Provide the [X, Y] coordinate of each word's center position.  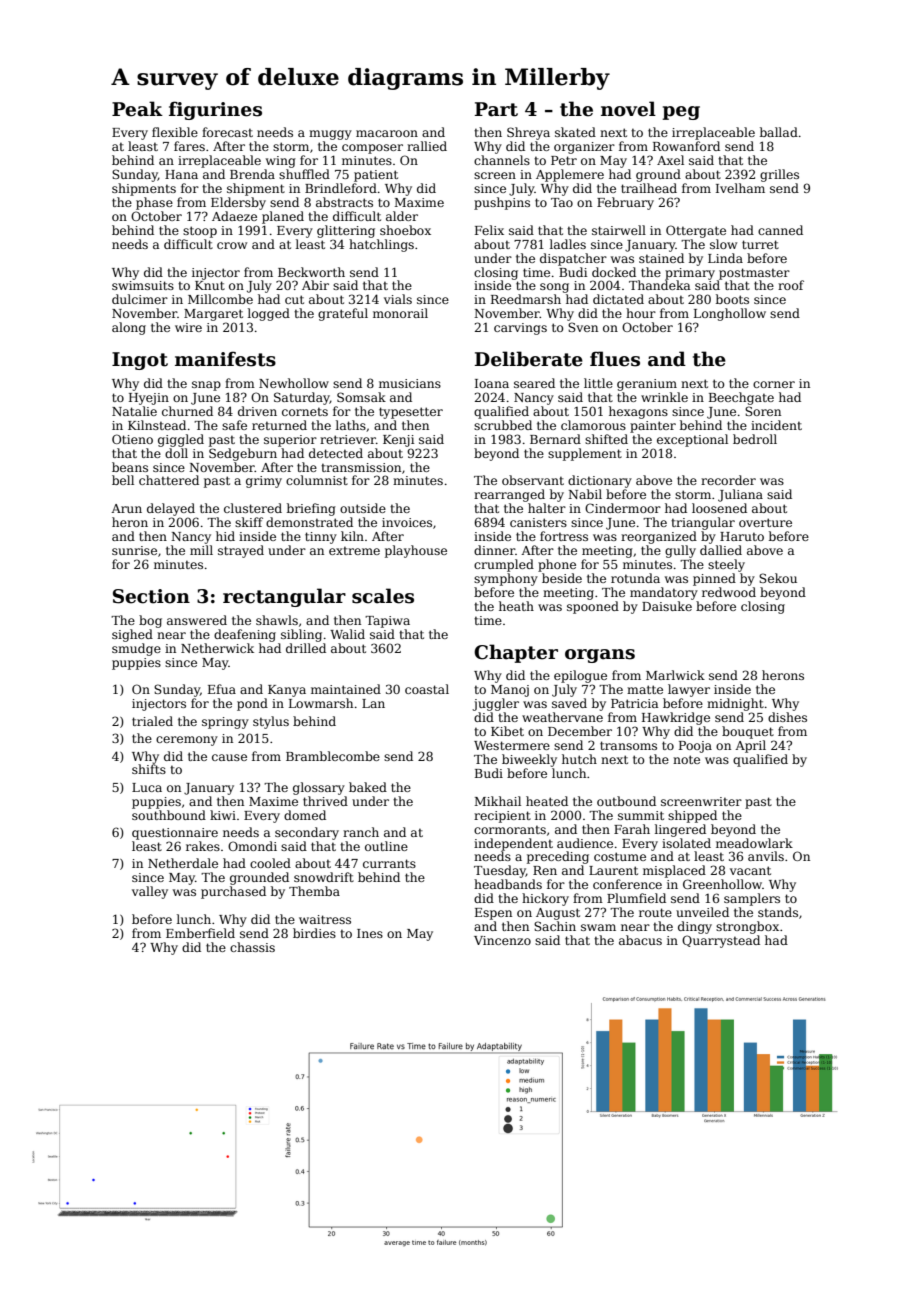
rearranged [509, 495]
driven [257, 411]
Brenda [252, 174]
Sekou [778, 578]
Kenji [398, 441]
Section [151, 596]
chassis [252, 947]
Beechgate [741, 398]
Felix [489, 230]
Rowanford [686, 146]
